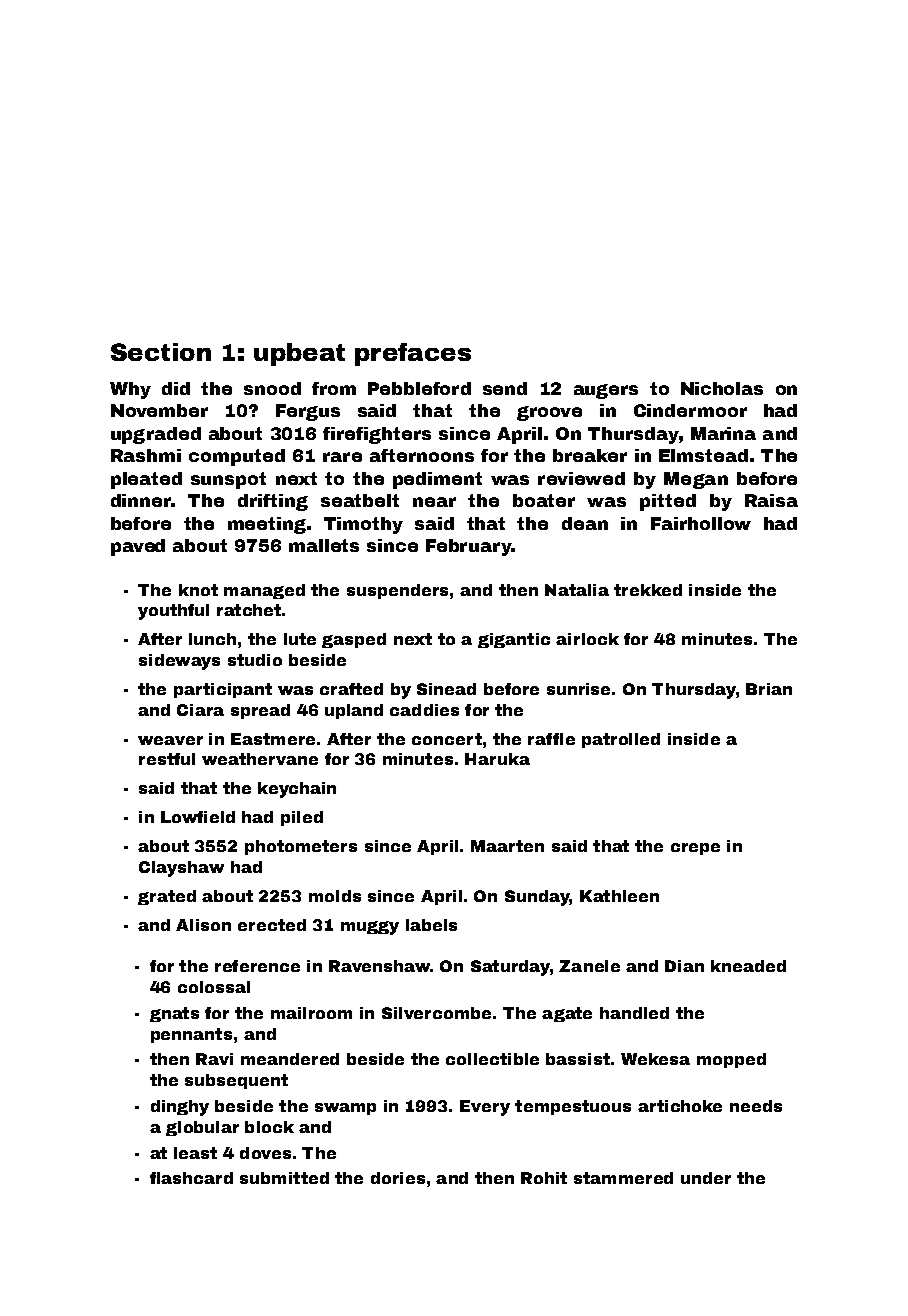 This image has width=908, height=1316. Describe the element at coordinates (544, 1178) in the image. I see `Rohit` at that location.
